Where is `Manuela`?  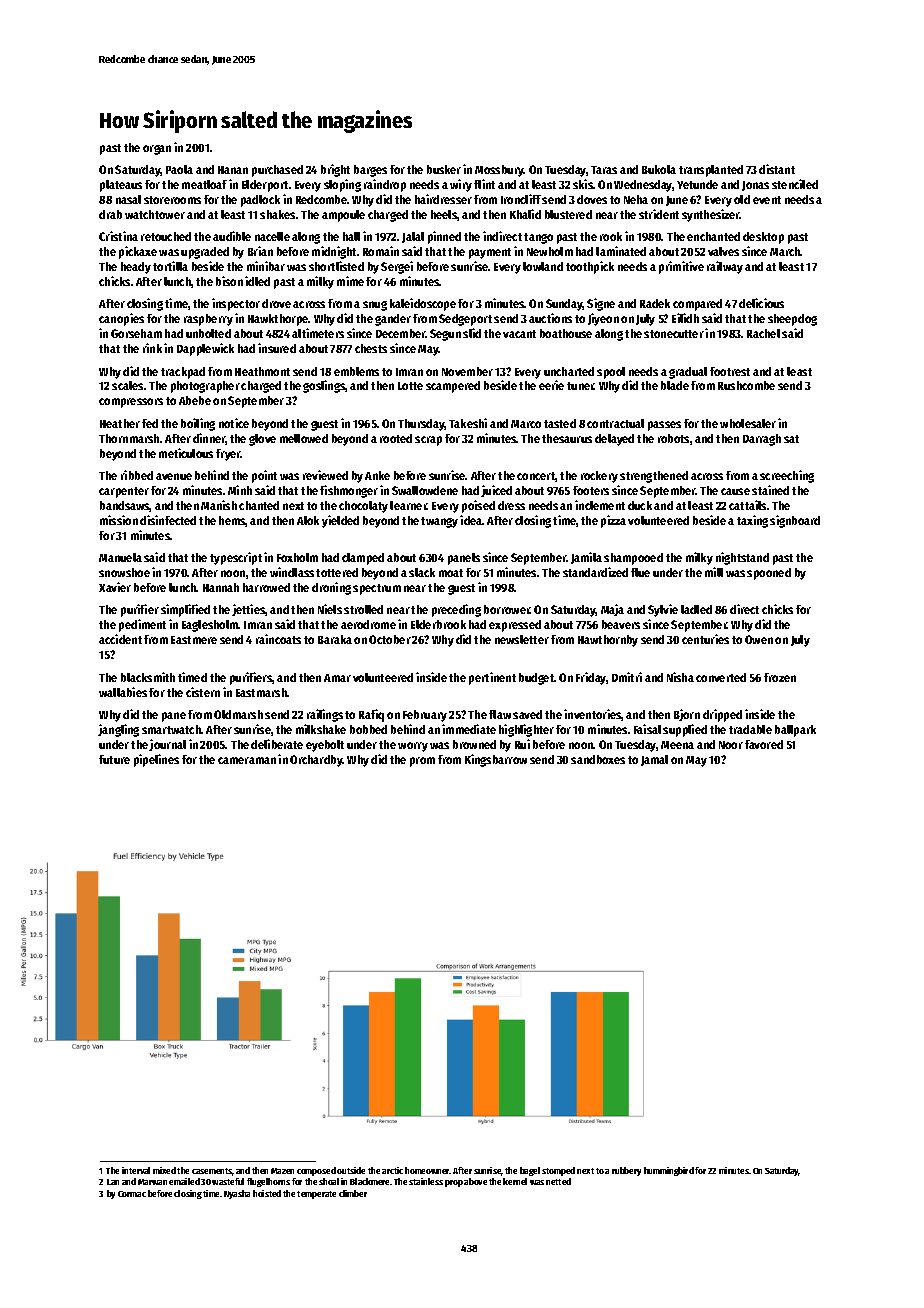
Manuela is located at coordinates (120, 557).
